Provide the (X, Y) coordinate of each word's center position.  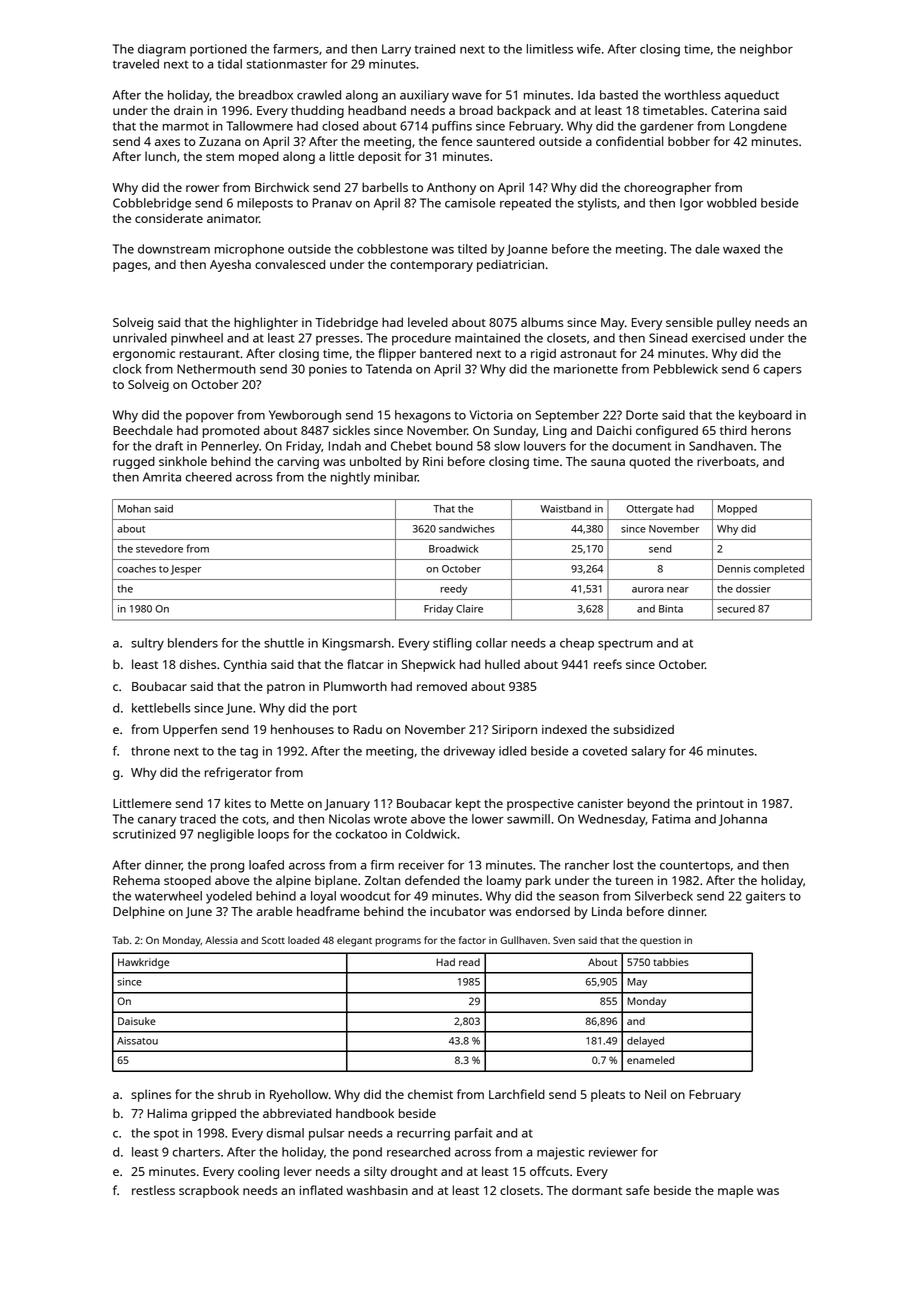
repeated (525, 204)
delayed (645, 1041)
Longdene (758, 127)
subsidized (643, 729)
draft (169, 446)
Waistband (565, 509)
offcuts (549, 1171)
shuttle (284, 643)
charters (196, 1152)
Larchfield (517, 1094)
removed (442, 686)
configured (667, 431)
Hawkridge (143, 963)
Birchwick (282, 187)
